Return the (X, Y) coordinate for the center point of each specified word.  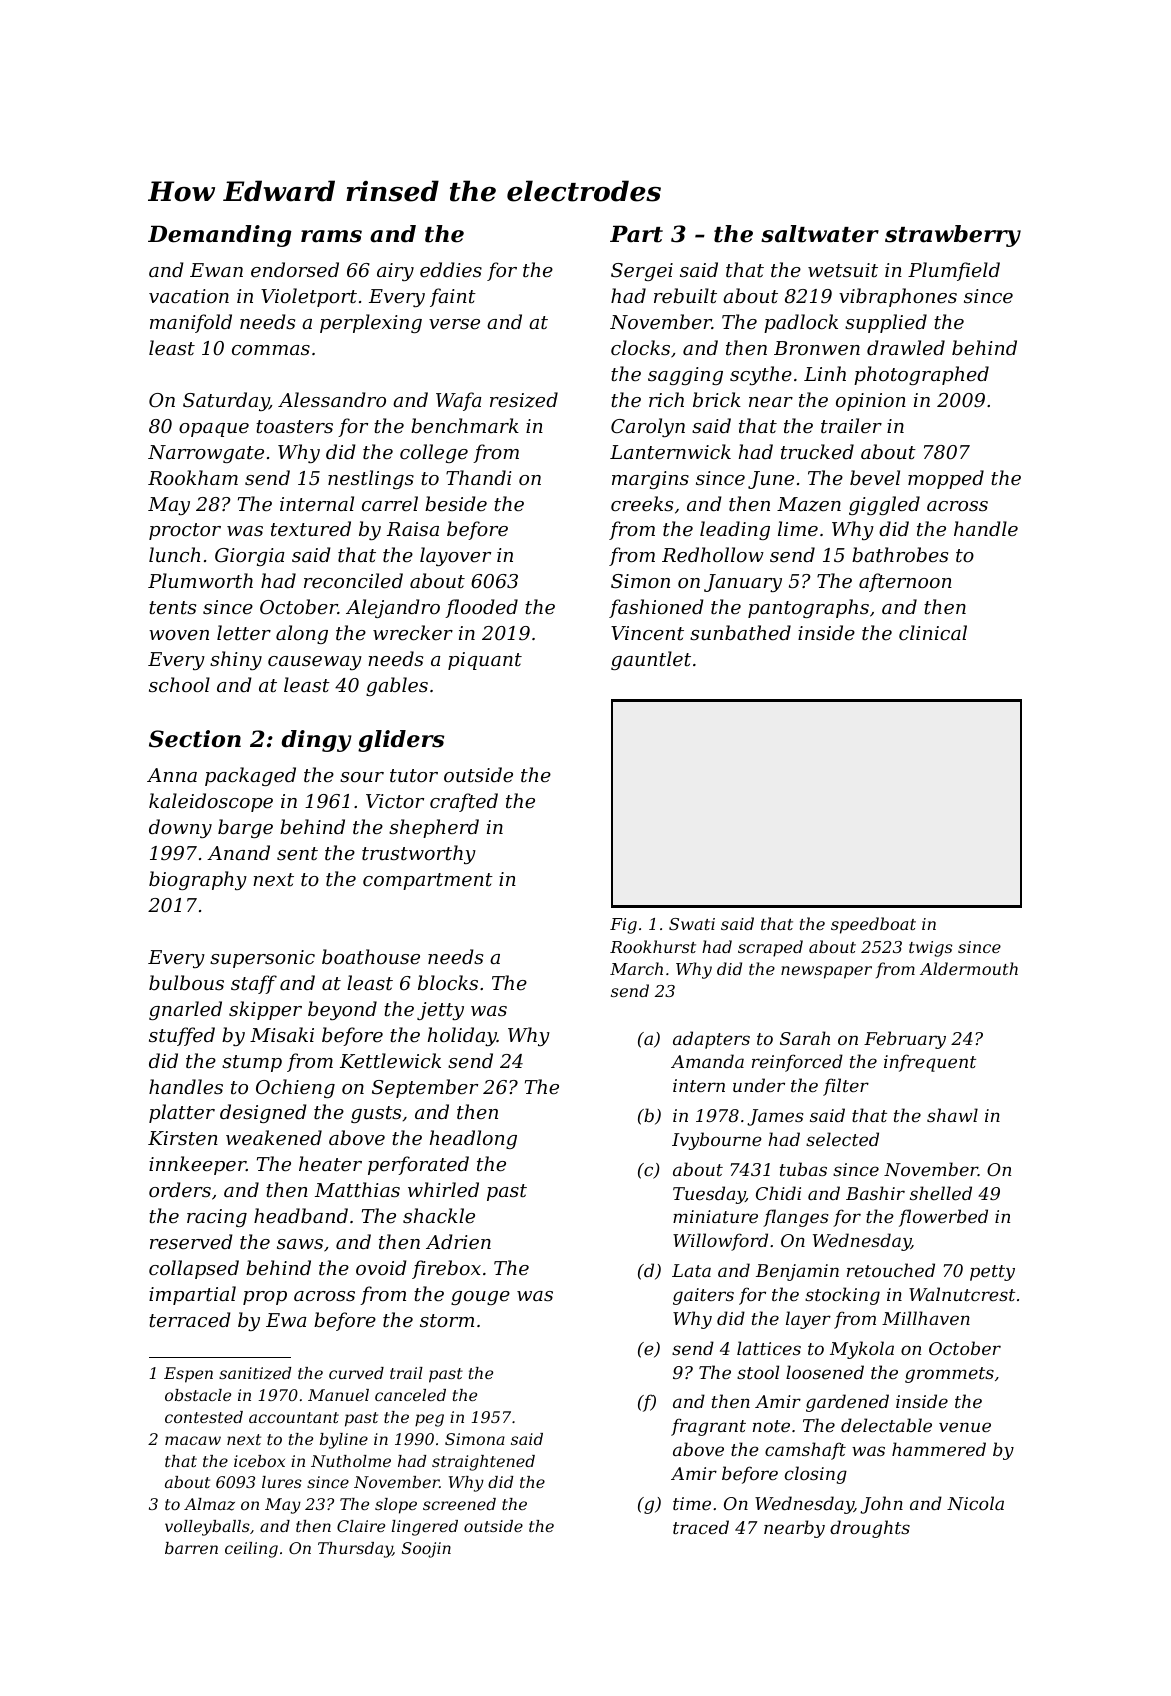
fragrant (708, 1427)
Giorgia (249, 557)
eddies (451, 269)
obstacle (198, 1395)
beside (456, 503)
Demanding (220, 236)
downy (180, 828)
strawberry (953, 236)
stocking (842, 1296)
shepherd (434, 828)
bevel (875, 477)
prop (265, 1298)
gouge (480, 1298)
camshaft (805, 1451)
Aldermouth (969, 968)
